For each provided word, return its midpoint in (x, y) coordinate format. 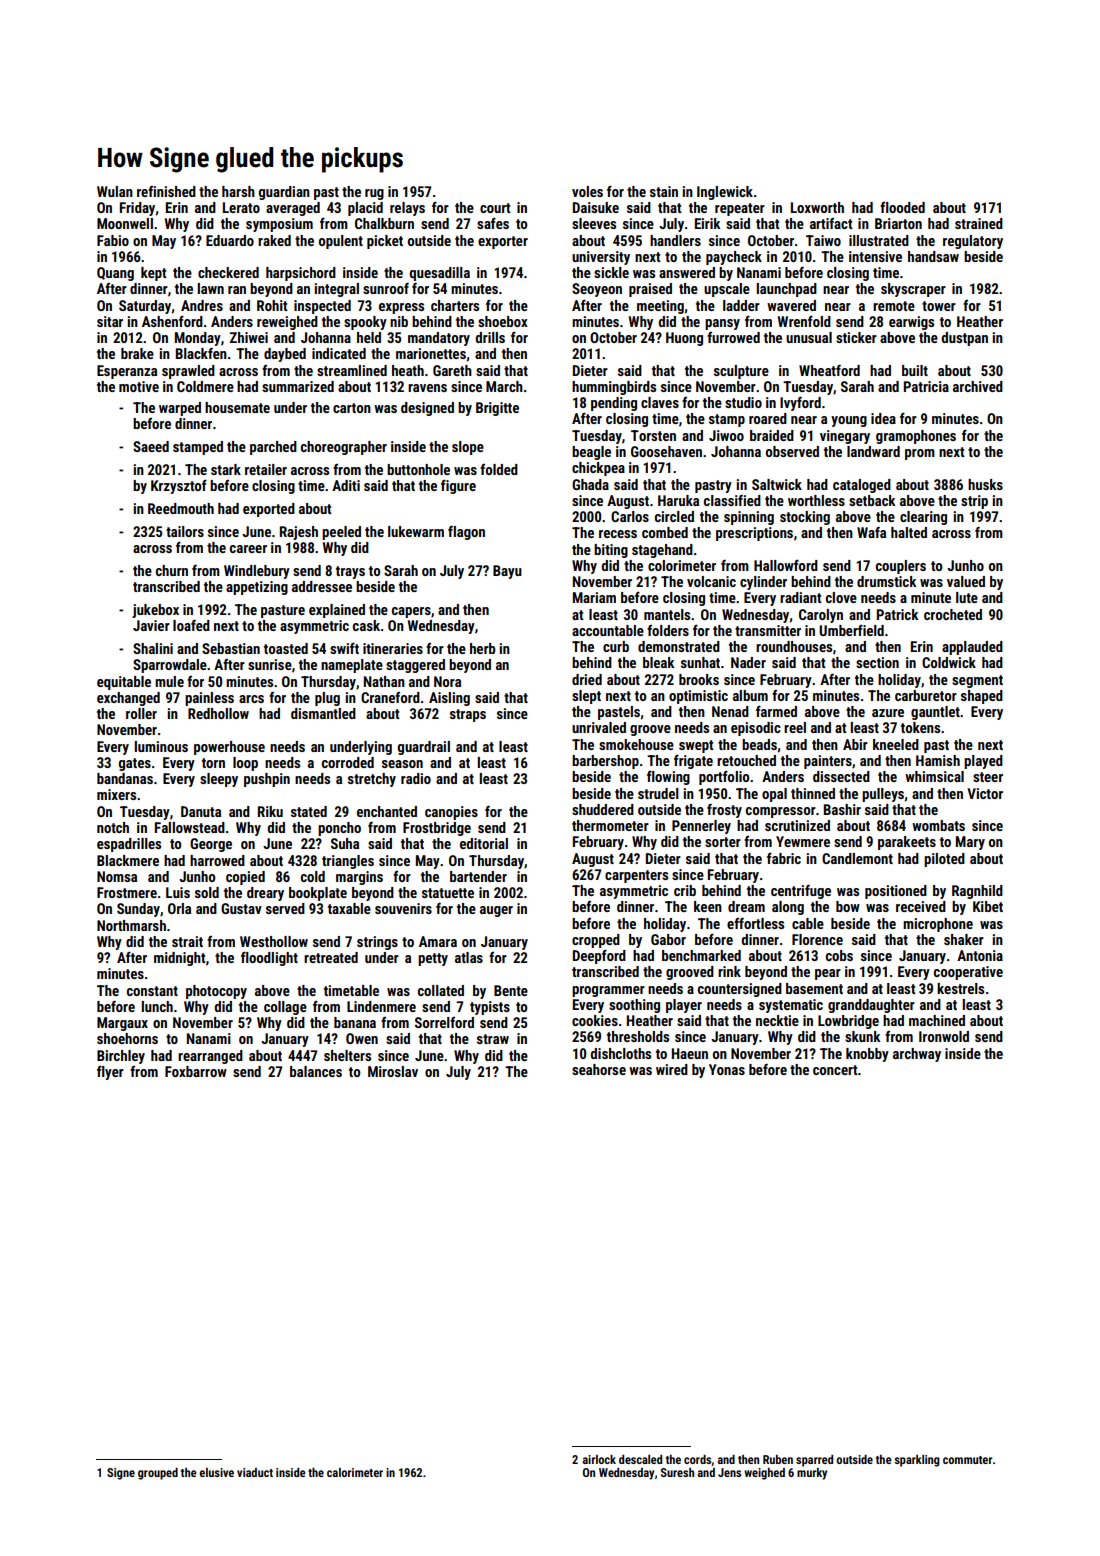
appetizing (257, 588)
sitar (110, 321)
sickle (611, 272)
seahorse (599, 1069)
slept (586, 697)
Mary (970, 843)
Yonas (727, 1069)
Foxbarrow (196, 1071)
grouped (158, 1474)
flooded (902, 207)
